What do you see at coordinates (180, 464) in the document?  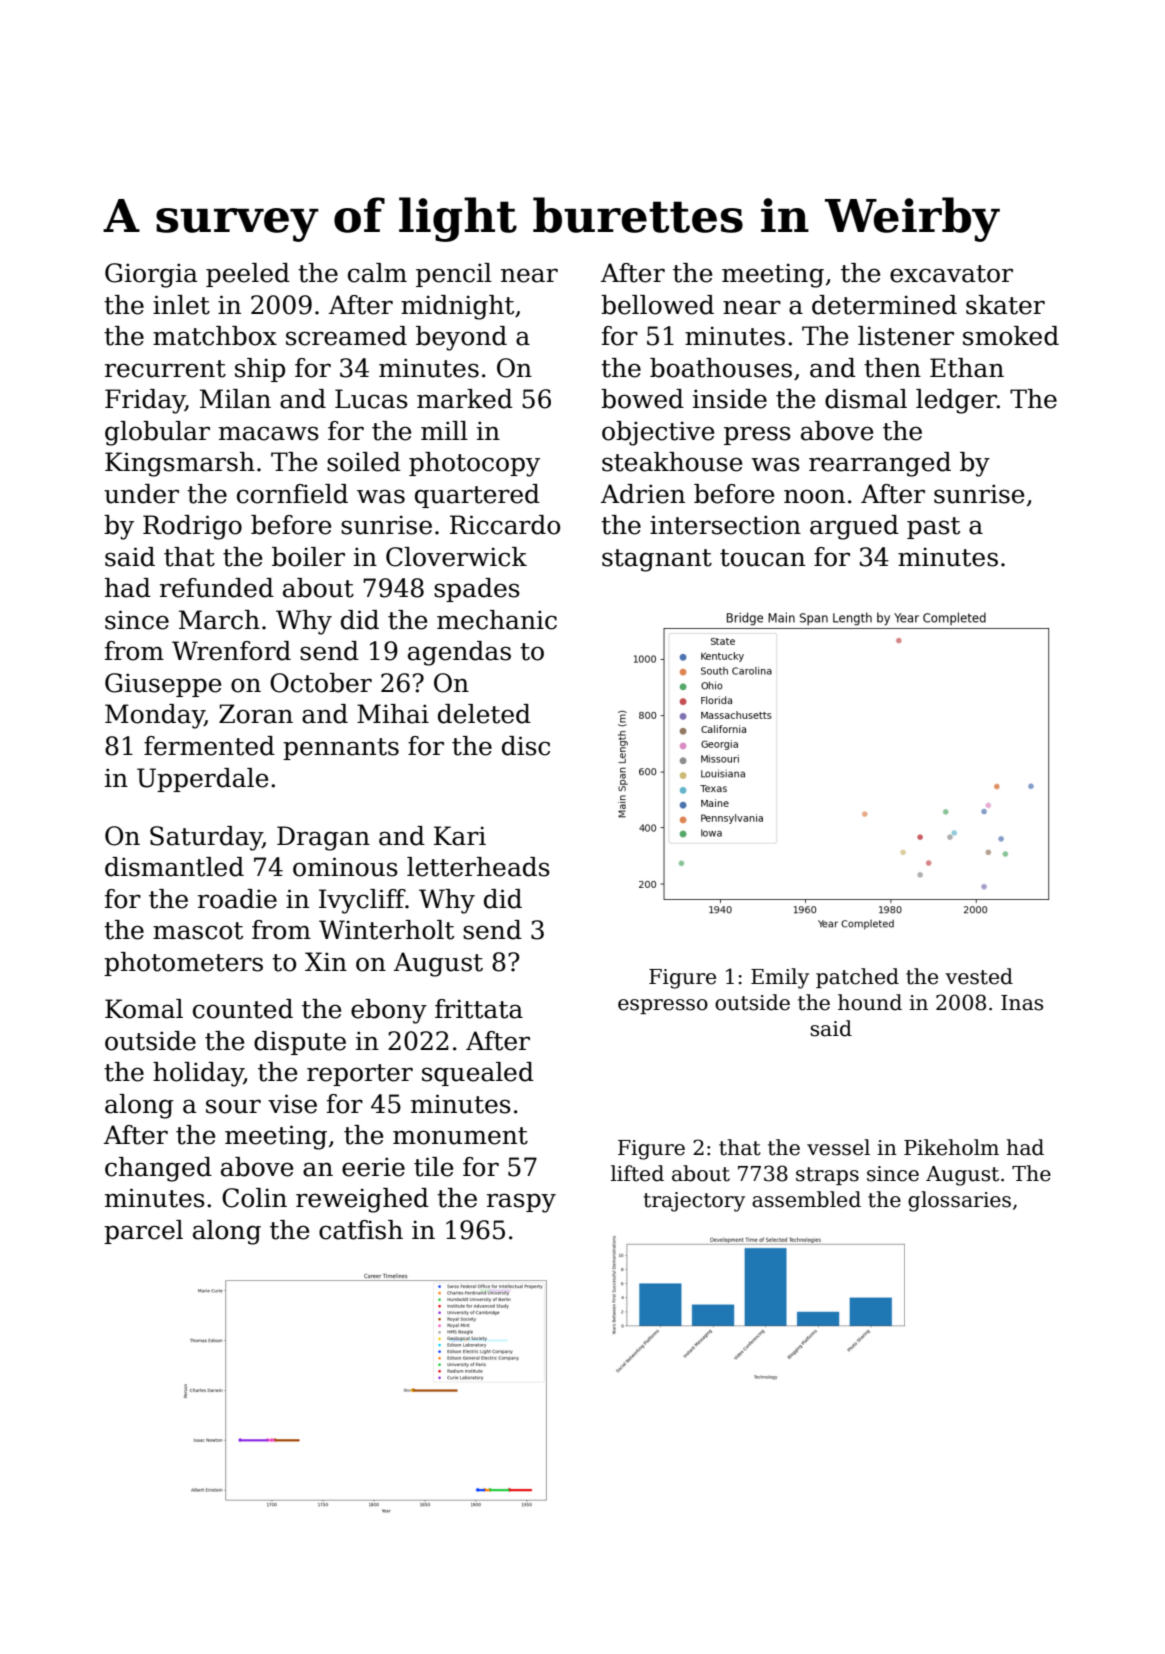 I see `Kingsmarsh` at bounding box center [180, 464].
